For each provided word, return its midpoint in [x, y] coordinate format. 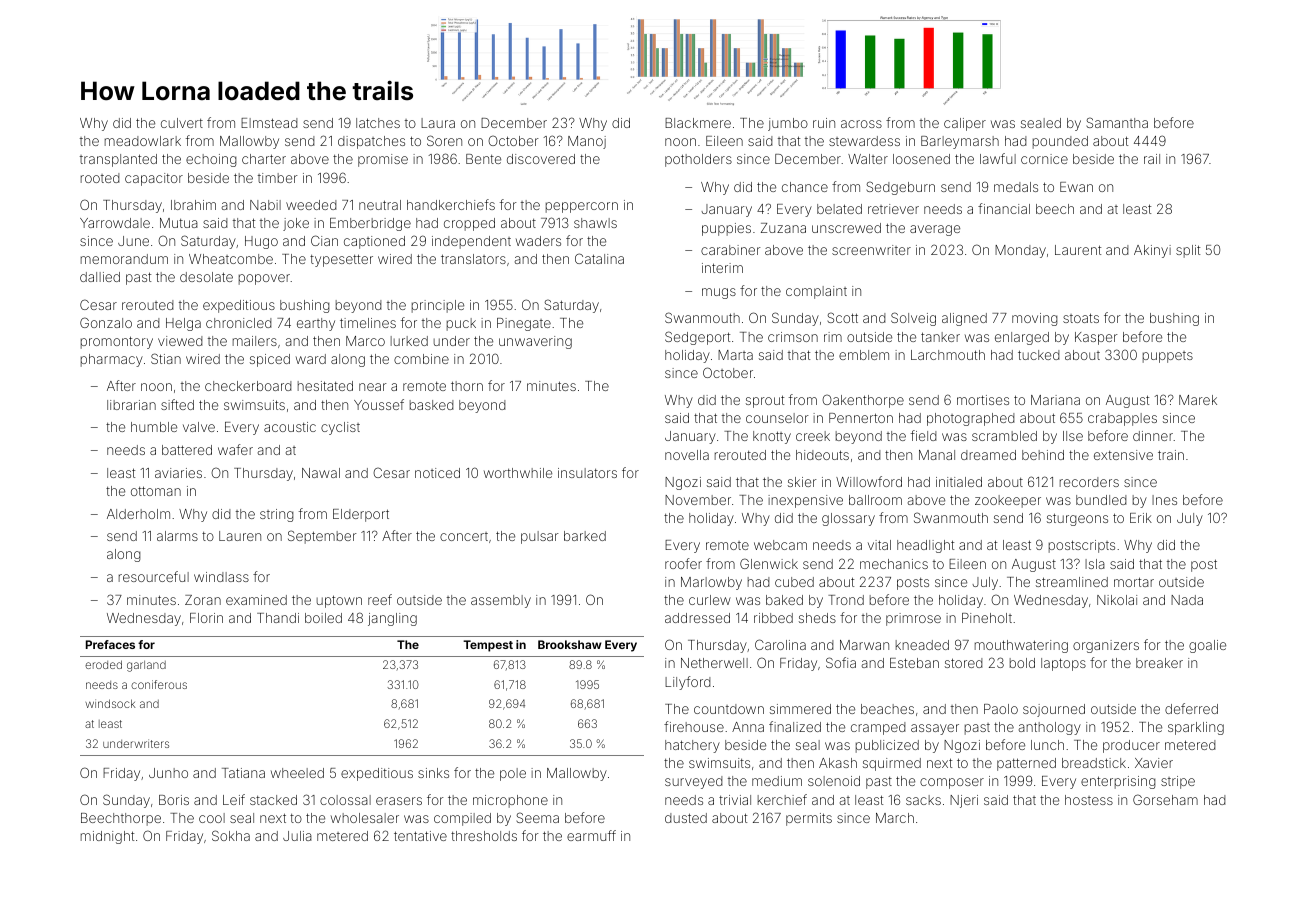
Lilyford [688, 683]
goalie [1207, 646]
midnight [107, 837]
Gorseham [1165, 799]
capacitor [154, 179]
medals [1016, 187]
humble [154, 427]
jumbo [788, 124]
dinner [1153, 436]
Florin [206, 618]
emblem [864, 355]
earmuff [591, 835]
